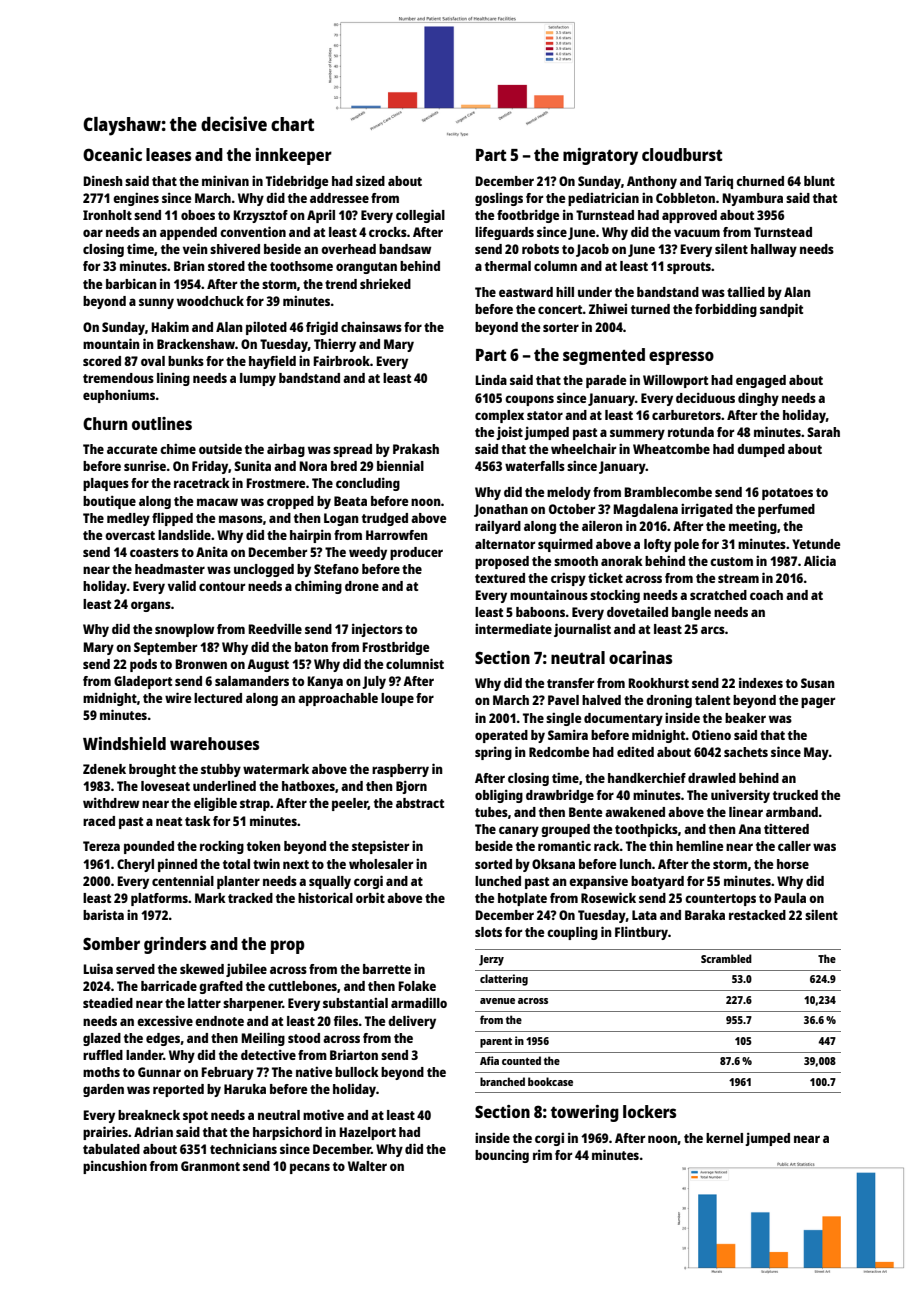 Image resolution: width=924 pixels, height=1308 pixels. Describe the element at coordinates (553, 864) in the page. I see `Oksana` at that location.
